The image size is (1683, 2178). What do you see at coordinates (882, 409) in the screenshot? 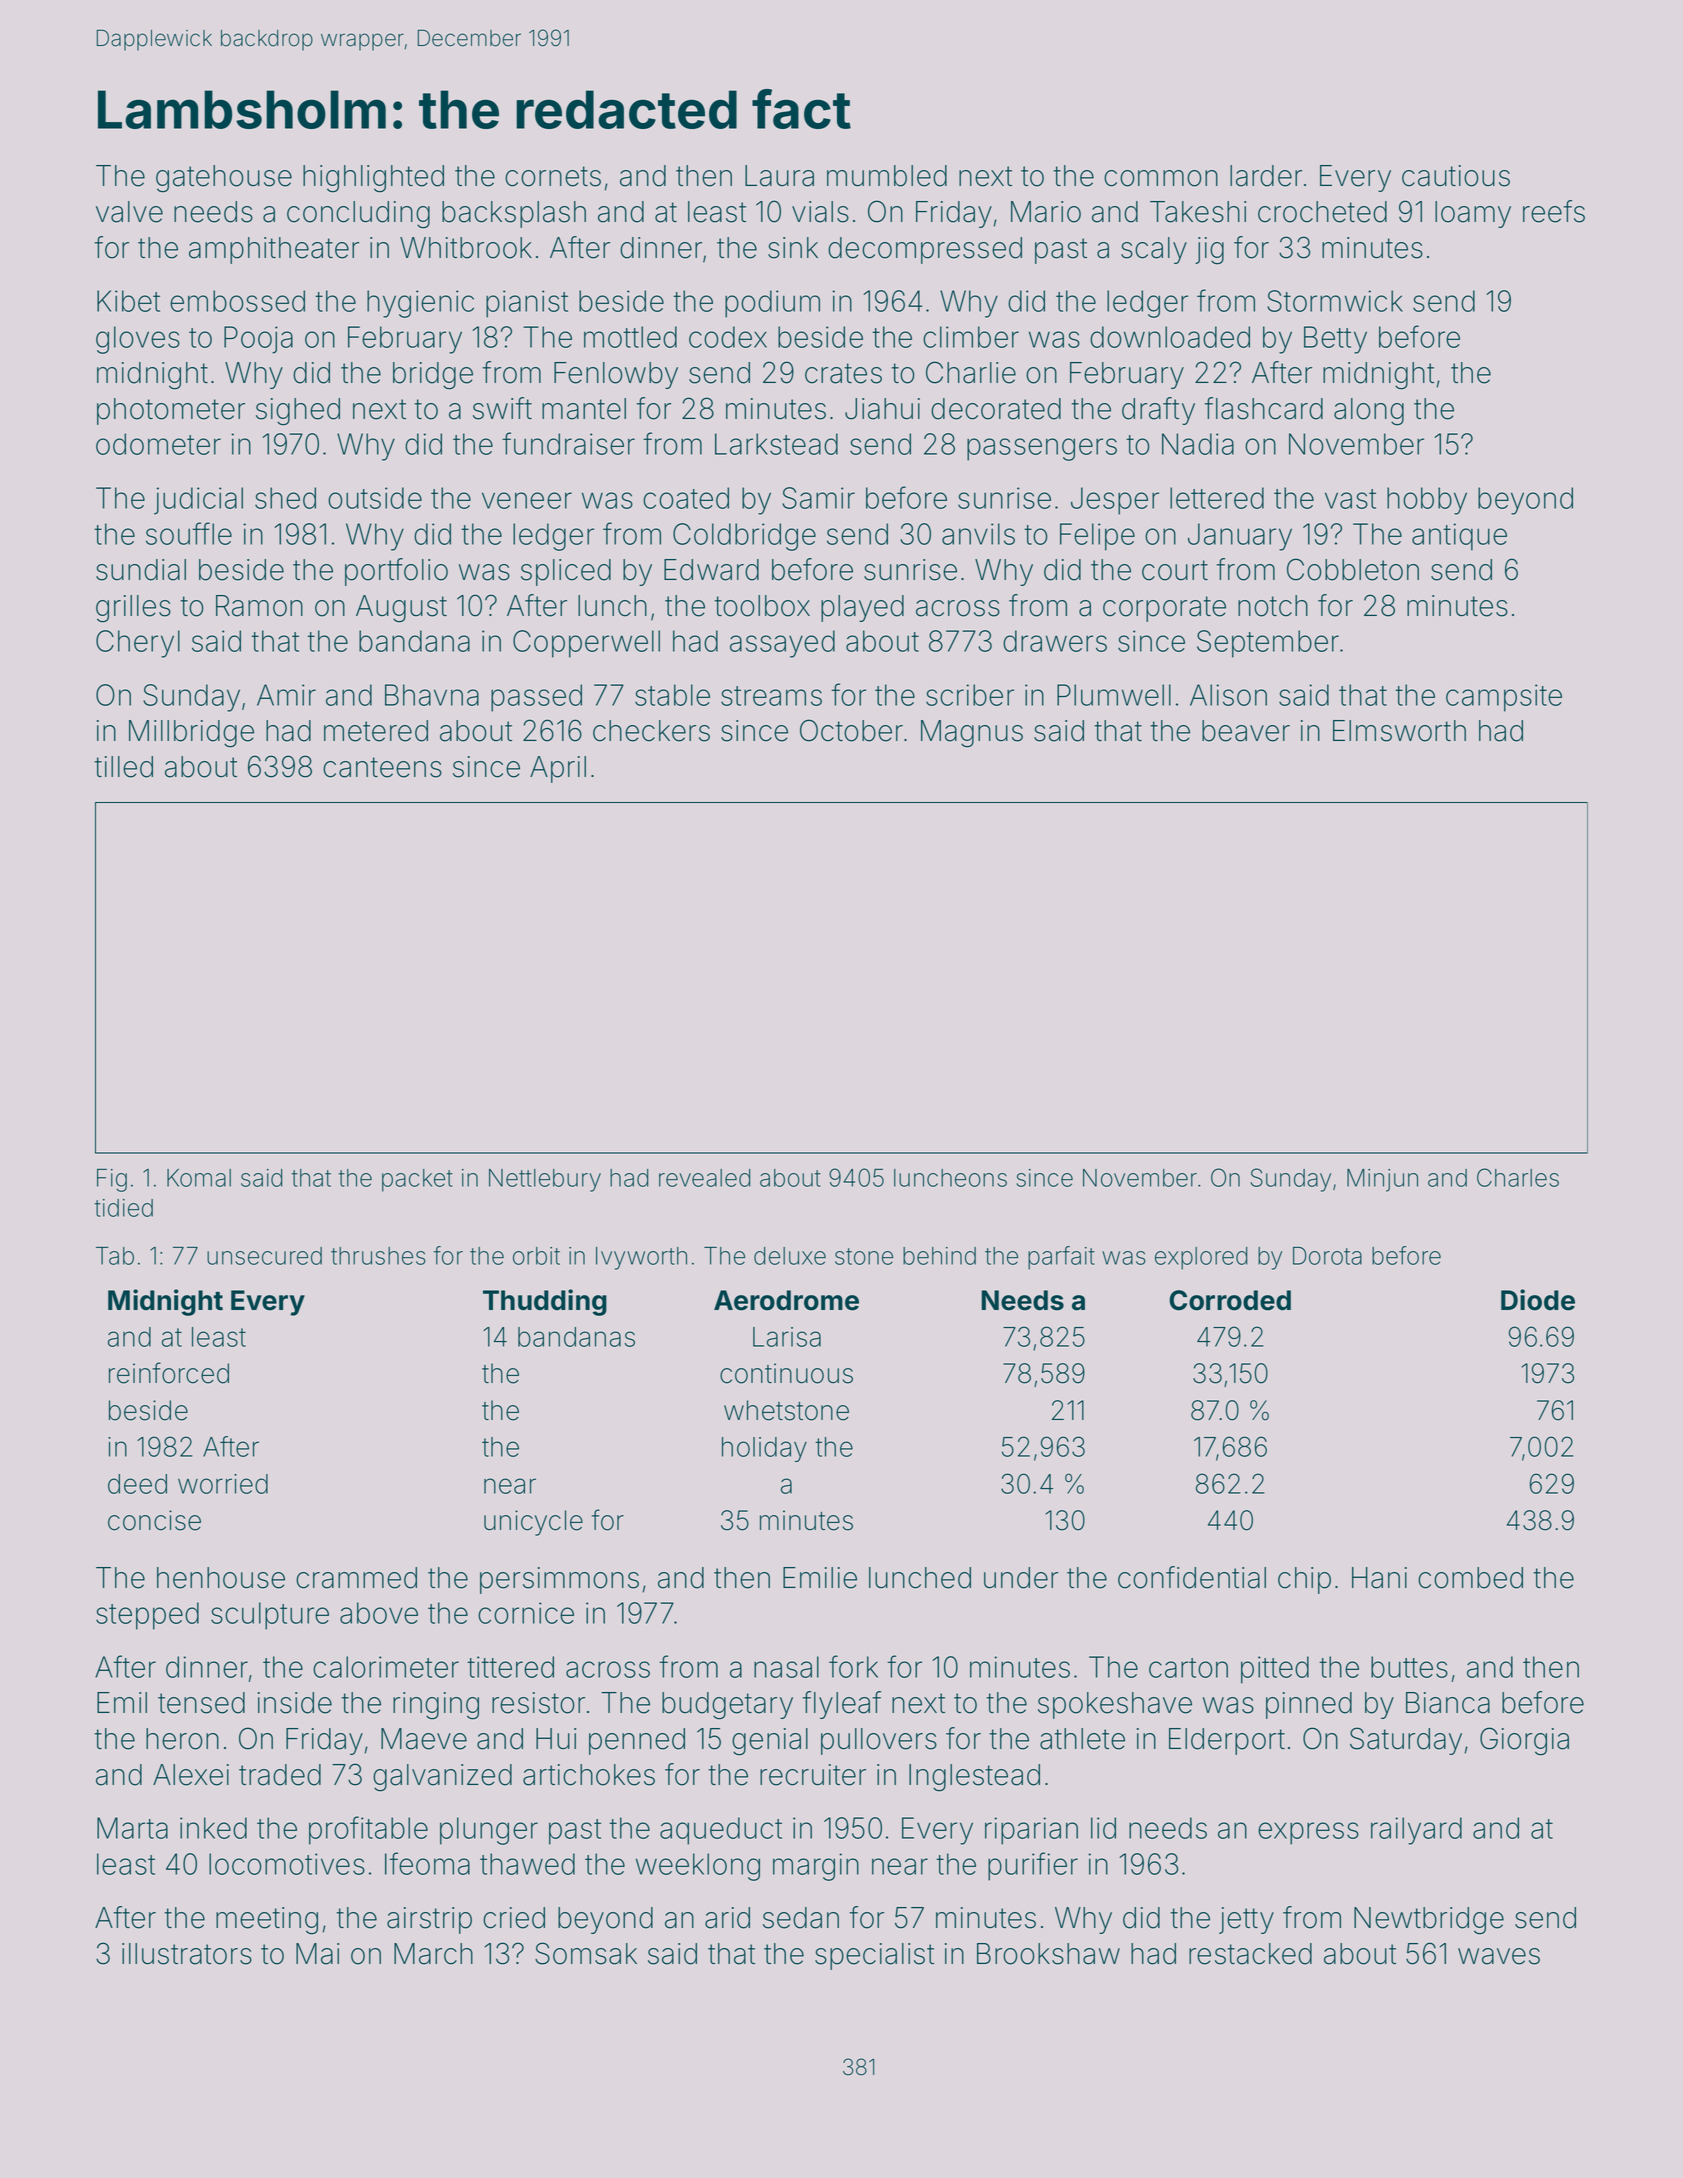
I see `Jiahui` at bounding box center [882, 409].
